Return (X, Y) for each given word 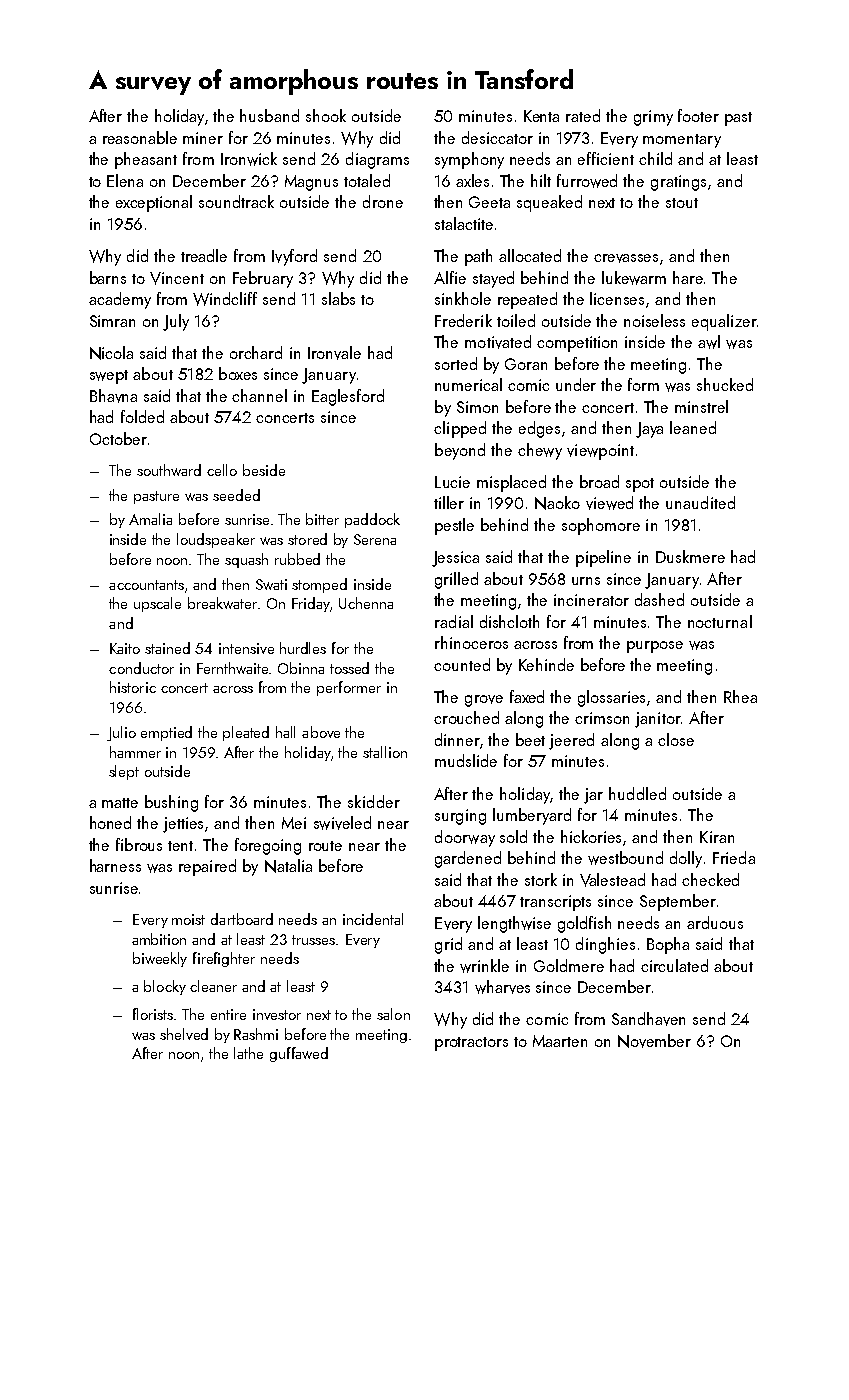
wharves (502, 987)
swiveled (342, 823)
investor (277, 1014)
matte (120, 803)
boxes (238, 373)
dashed (659, 599)
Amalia (150, 519)
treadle (204, 255)
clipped (460, 429)
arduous (715, 922)
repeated (527, 300)
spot (640, 485)
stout (682, 203)
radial (454, 621)
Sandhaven (648, 1019)
